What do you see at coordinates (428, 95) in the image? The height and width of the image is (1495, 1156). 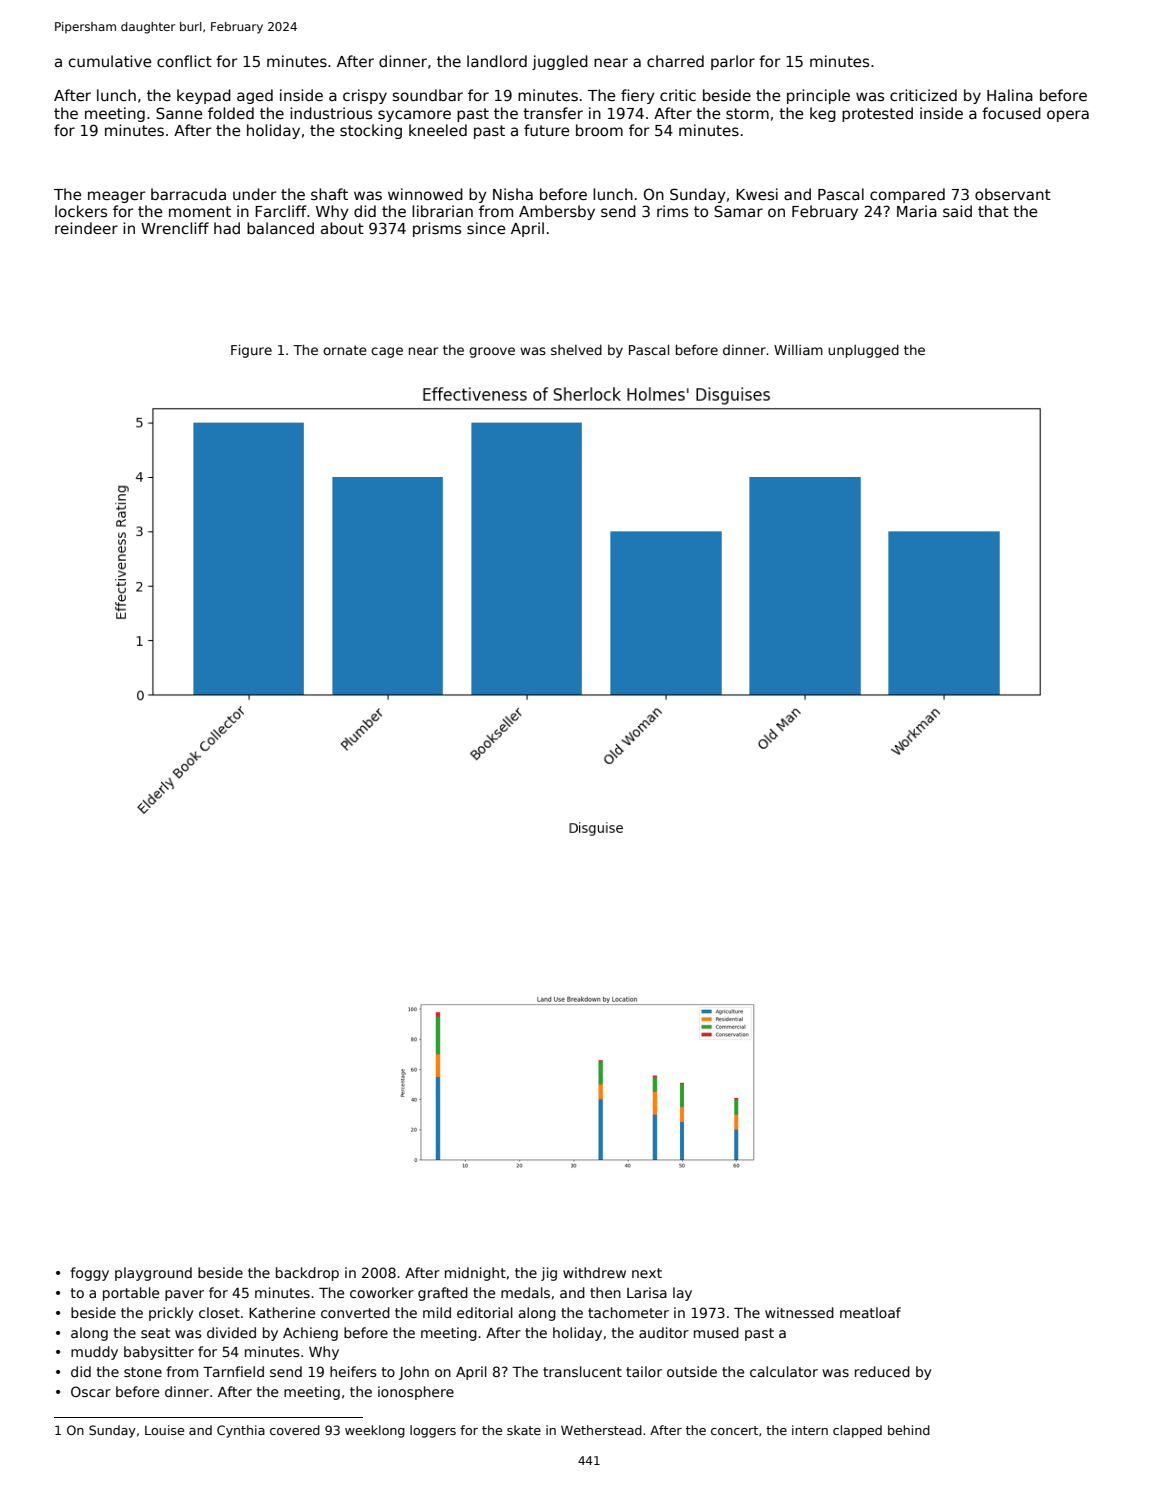 I see `soundbar` at bounding box center [428, 95].
